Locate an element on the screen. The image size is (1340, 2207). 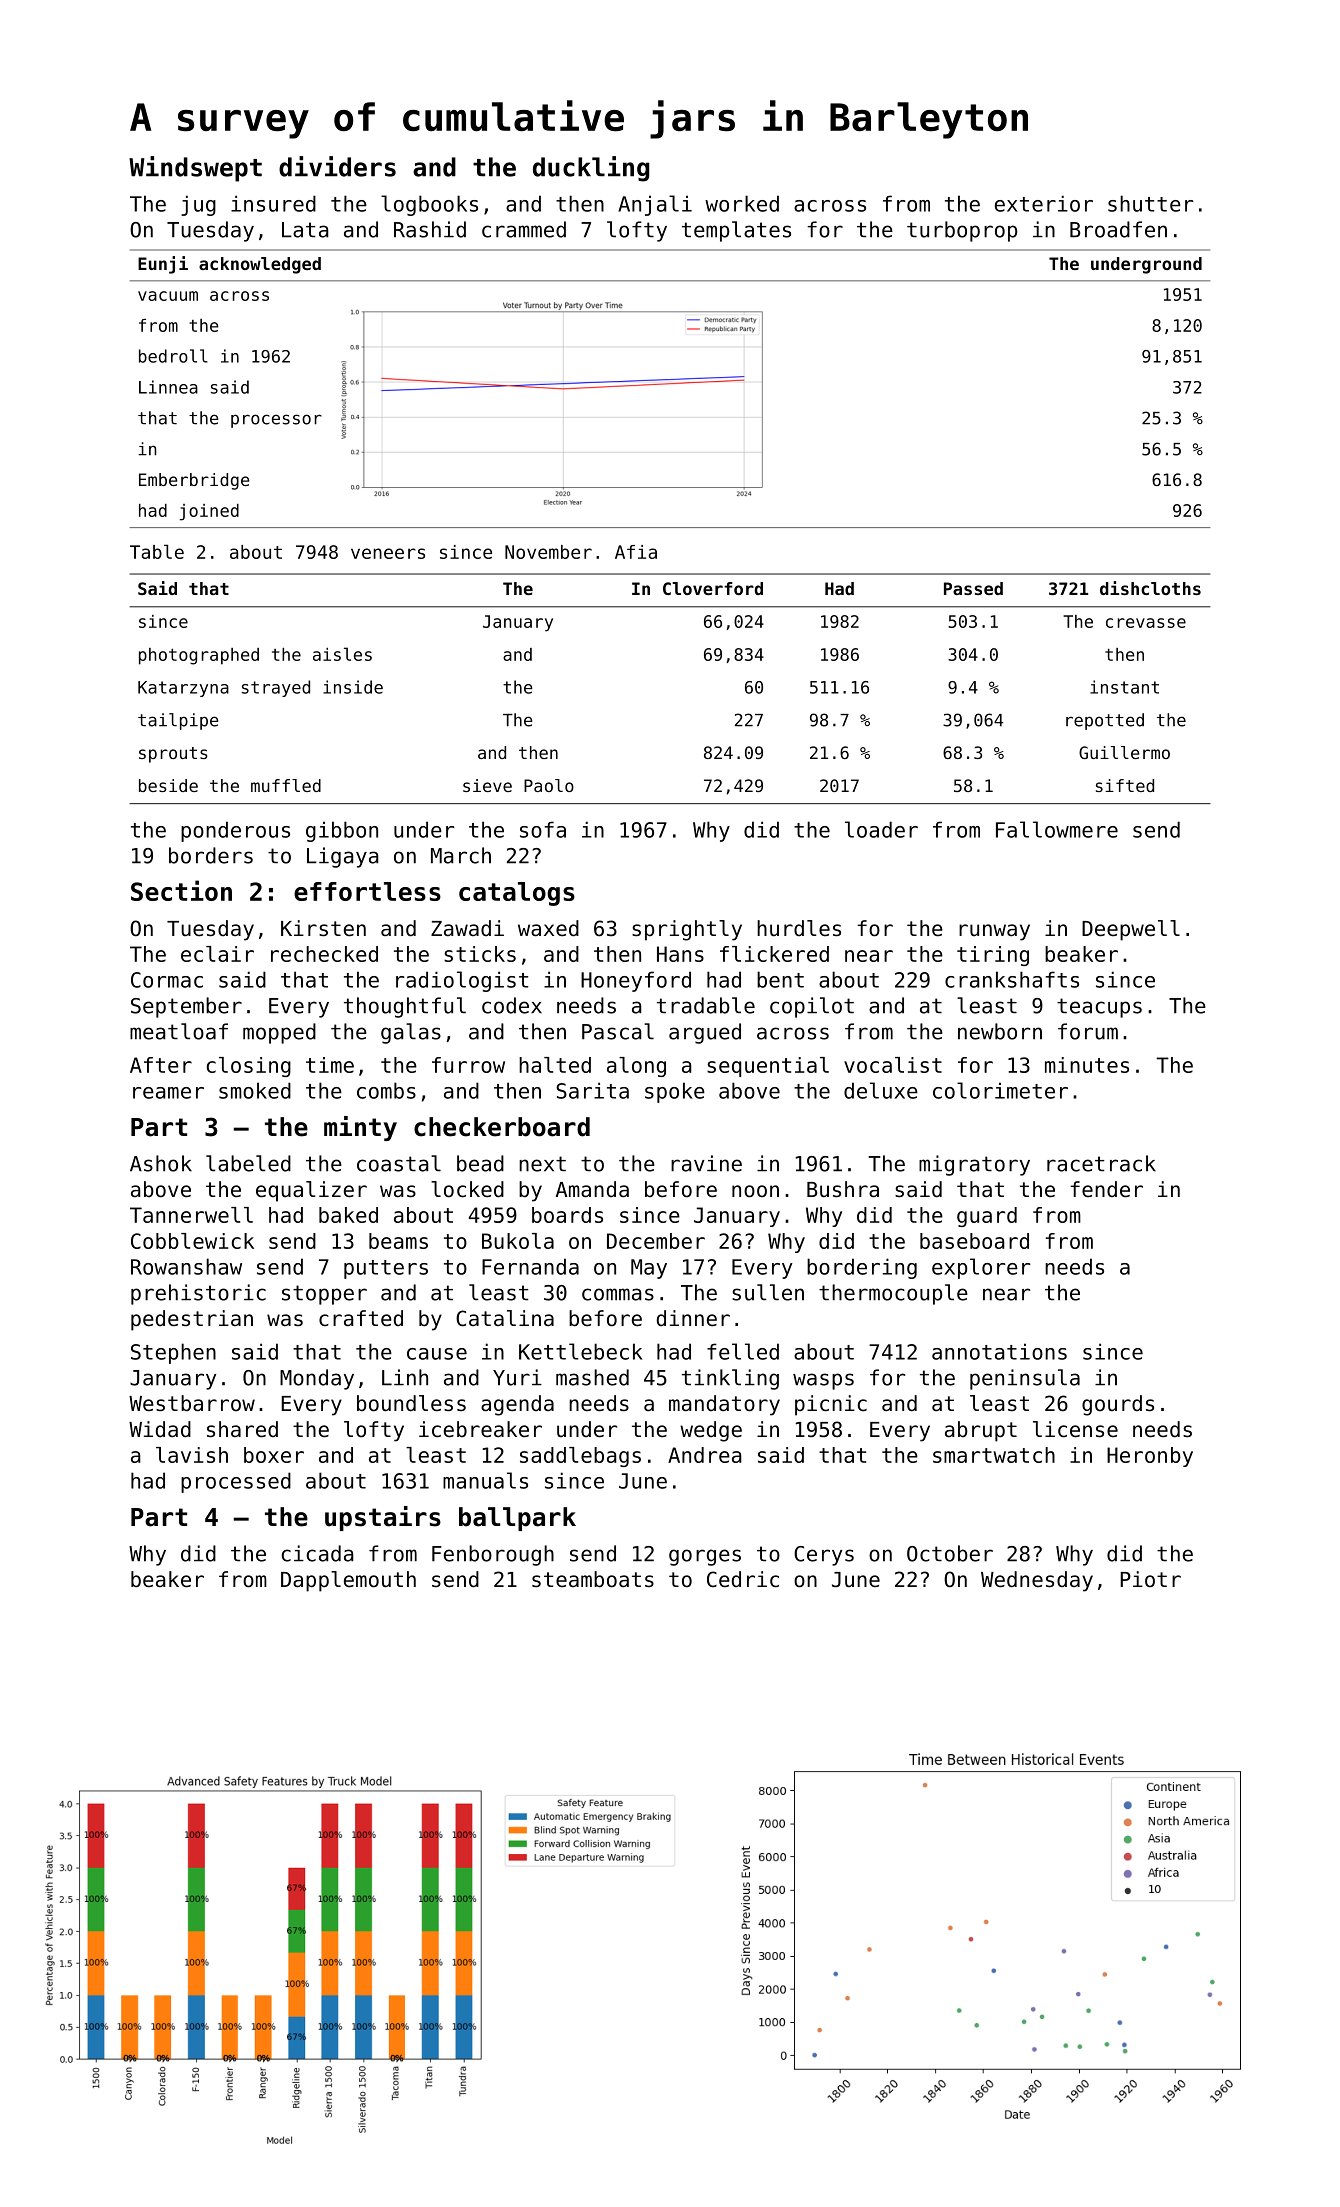
veneers is located at coordinates (388, 553).
